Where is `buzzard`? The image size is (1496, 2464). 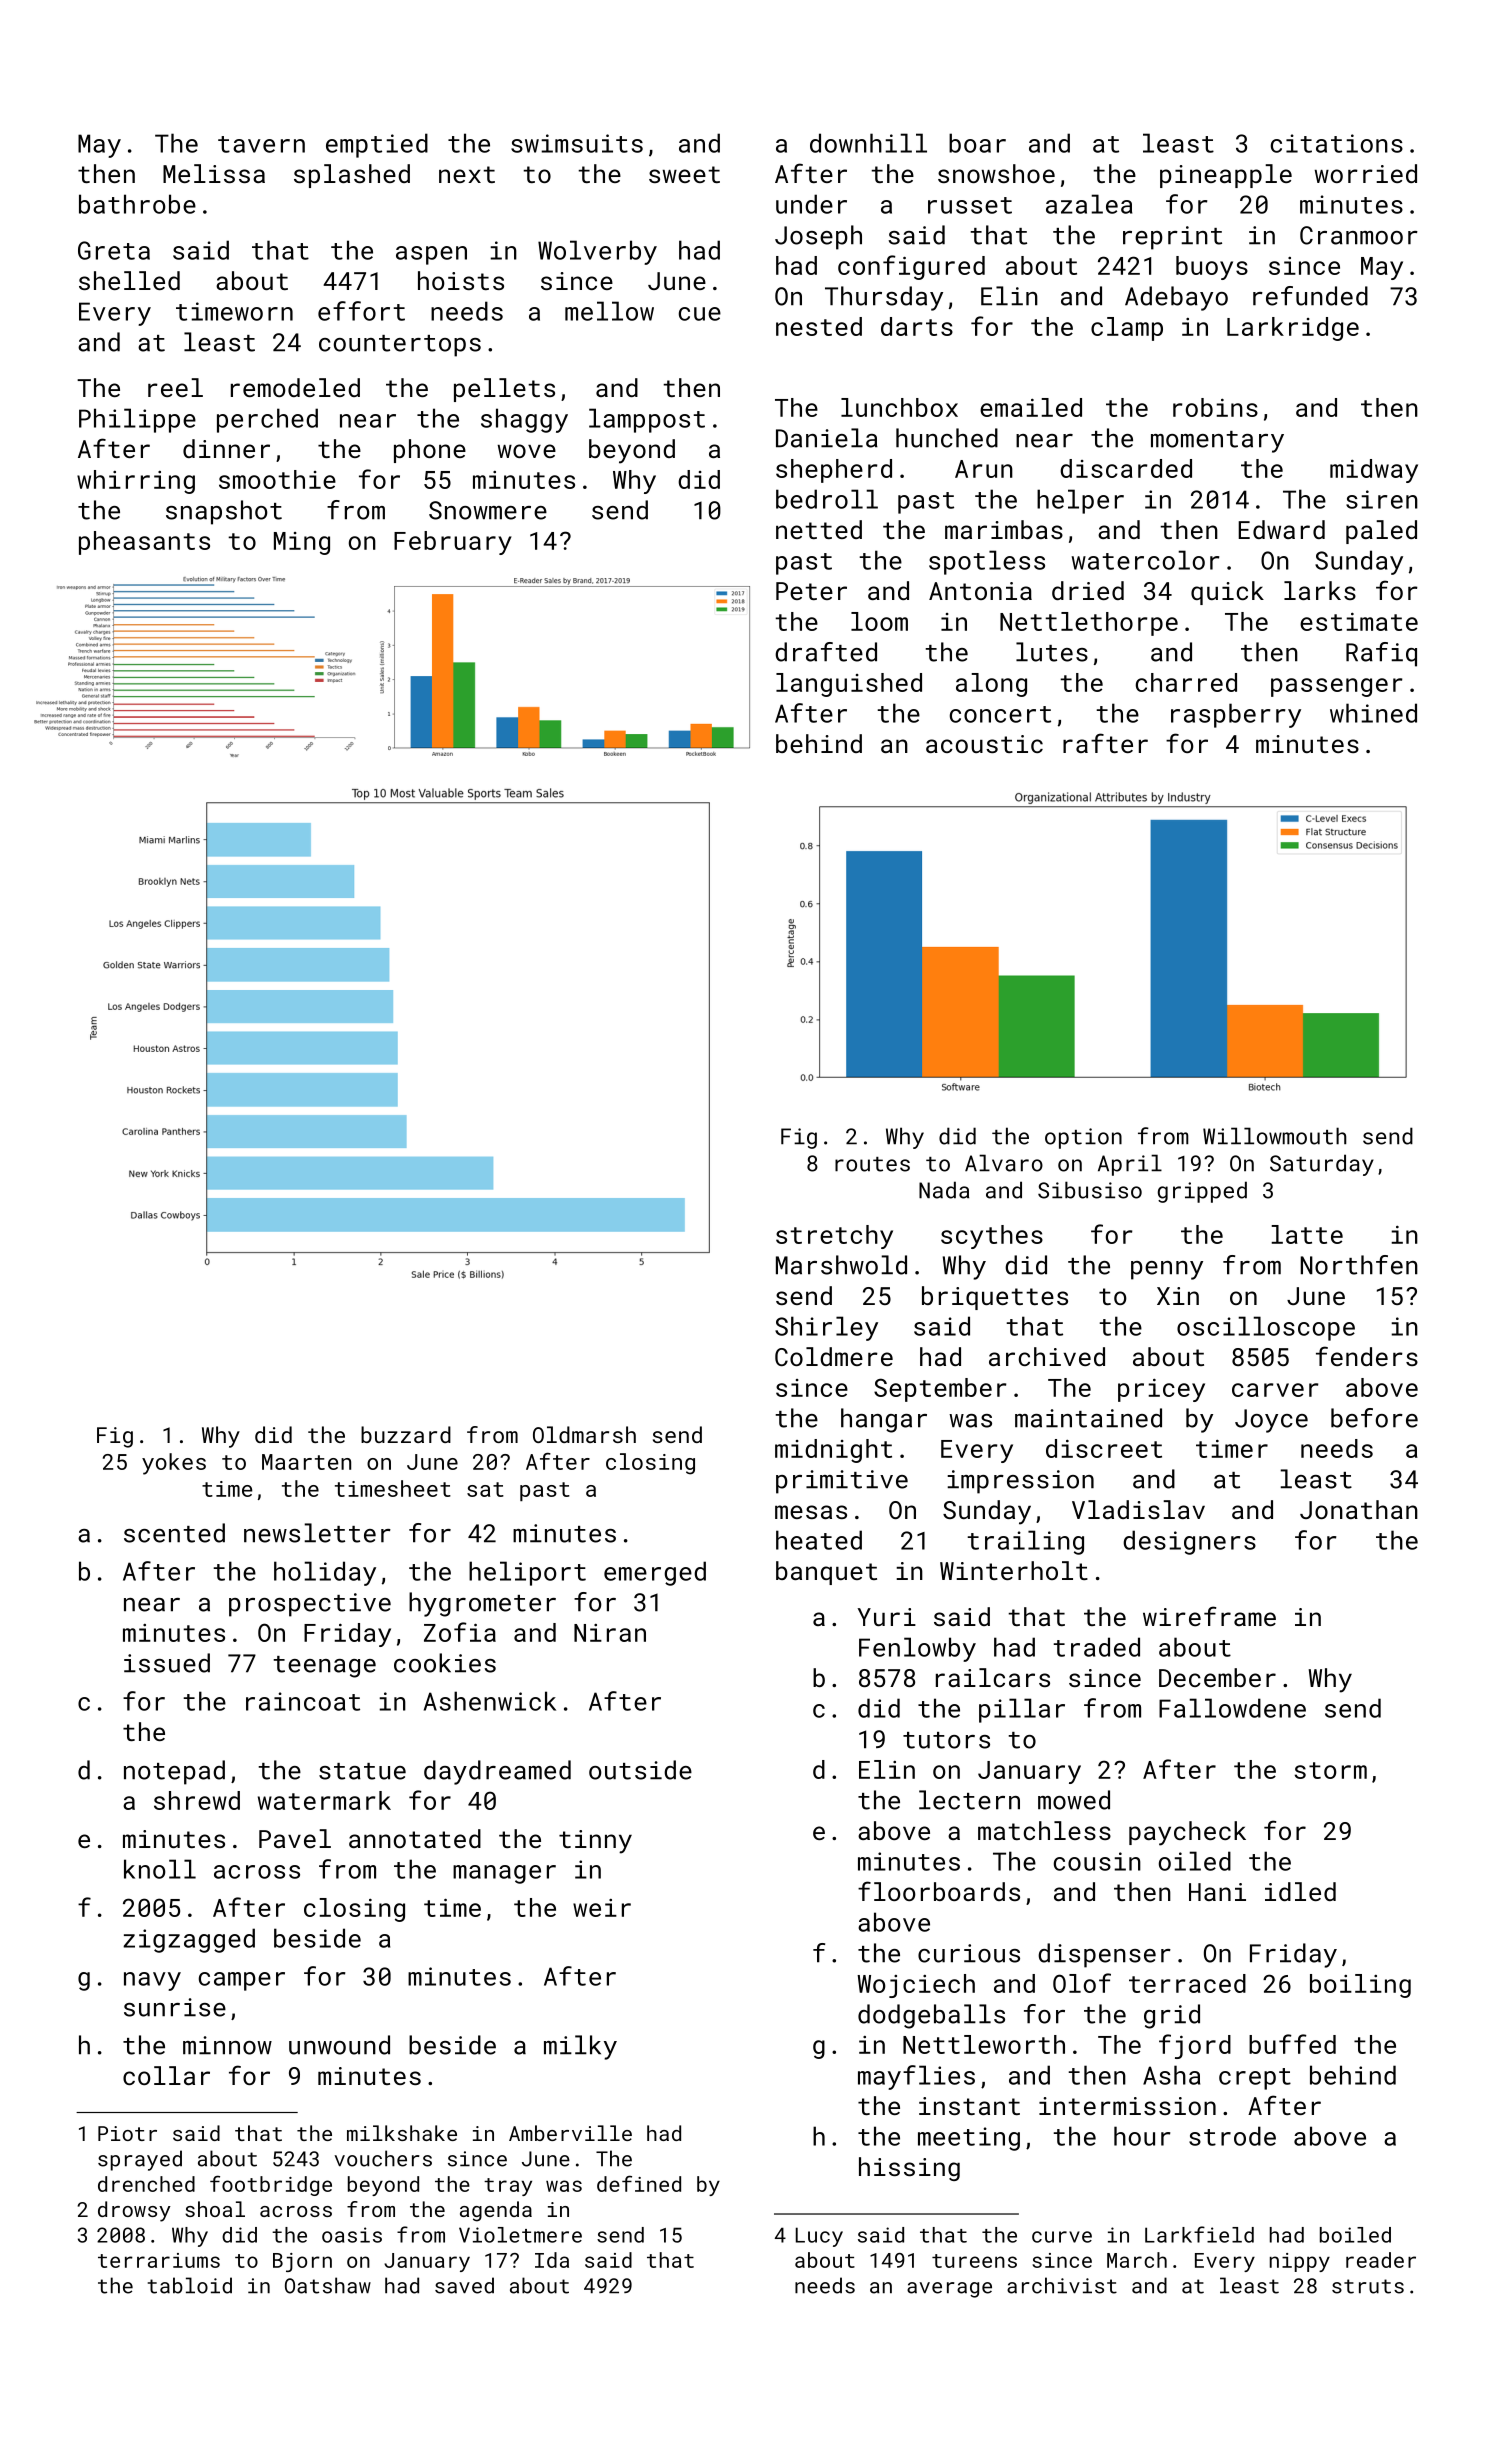
buzzard is located at coordinates (406, 1434).
